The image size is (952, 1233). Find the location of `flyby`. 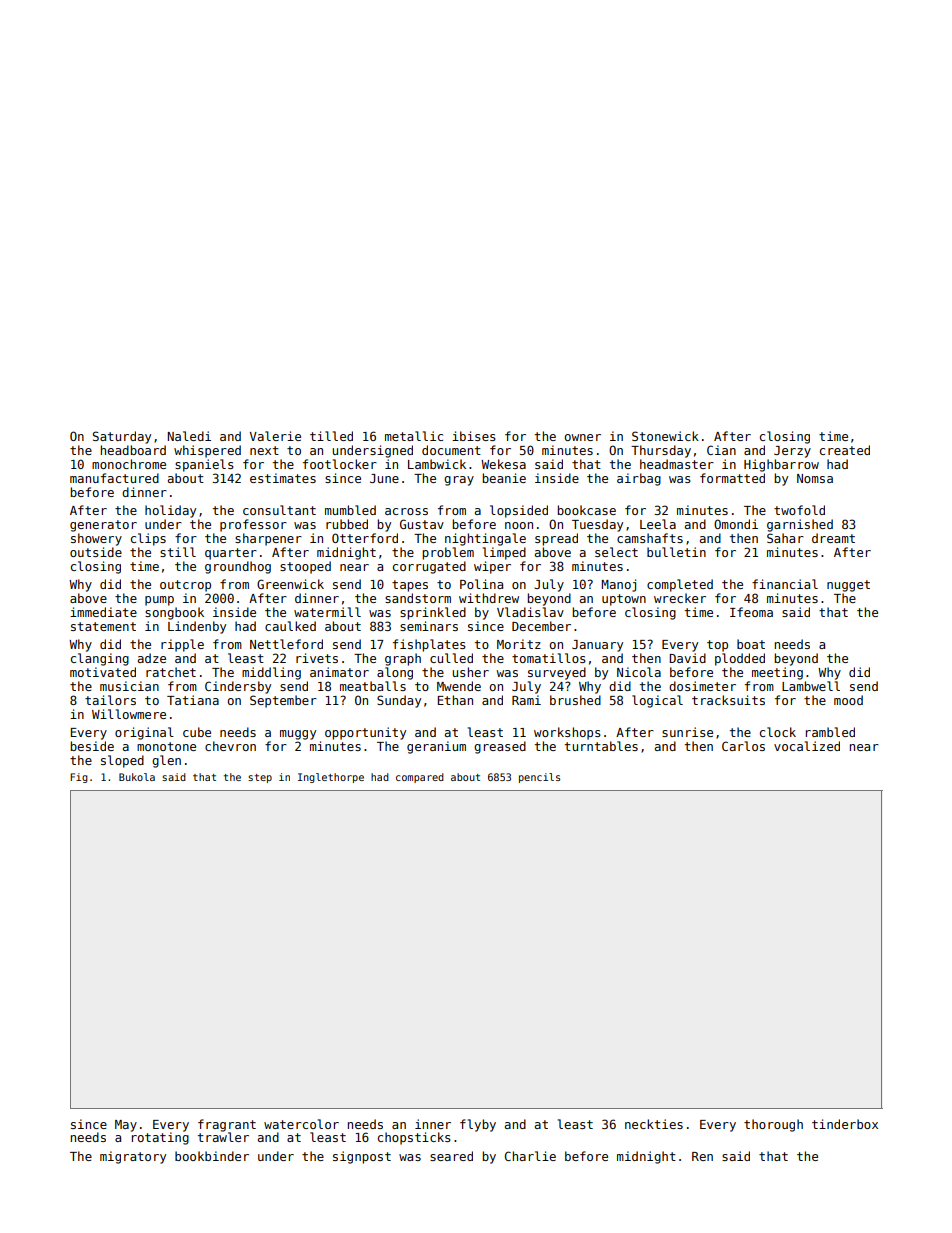

flyby is located at coordinates (478, 1125).
